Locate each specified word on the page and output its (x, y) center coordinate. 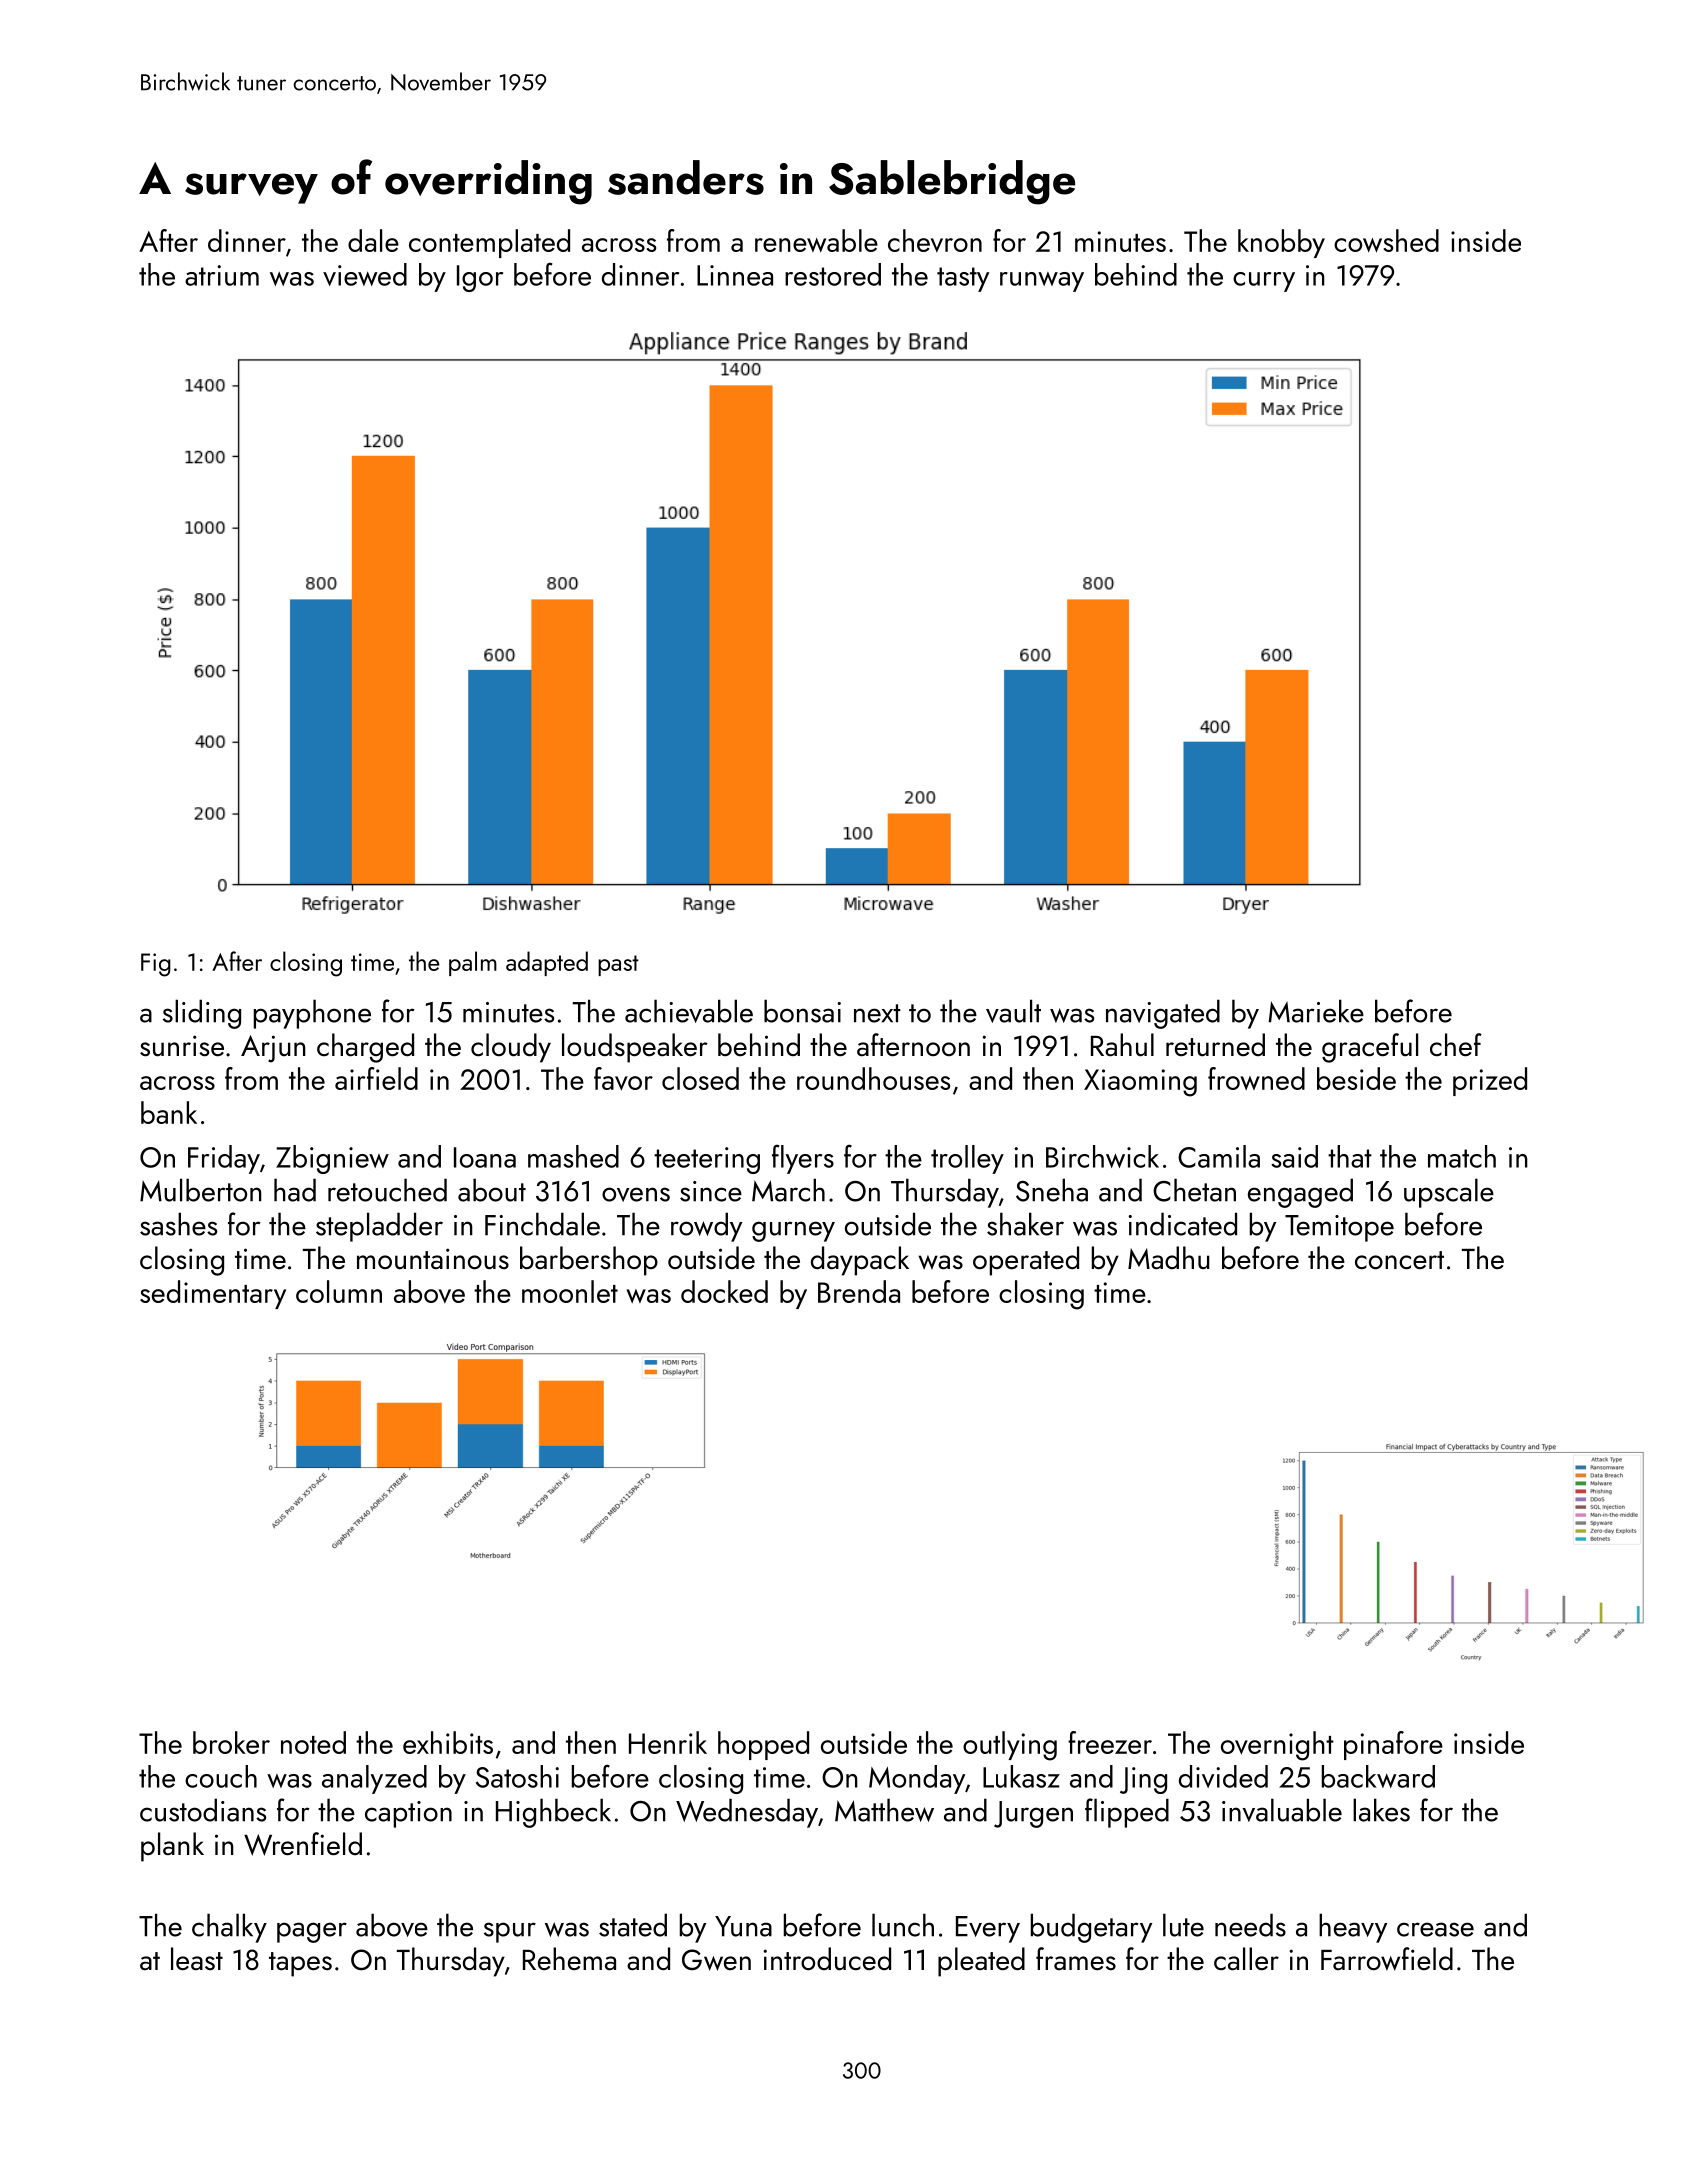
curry (1264, 282)
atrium (222, 275)
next (877, 1013)
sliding (202, 1014)
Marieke (1316, 1011)
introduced (827, 1959)
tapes (300, 1964)
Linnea (735, 275)
